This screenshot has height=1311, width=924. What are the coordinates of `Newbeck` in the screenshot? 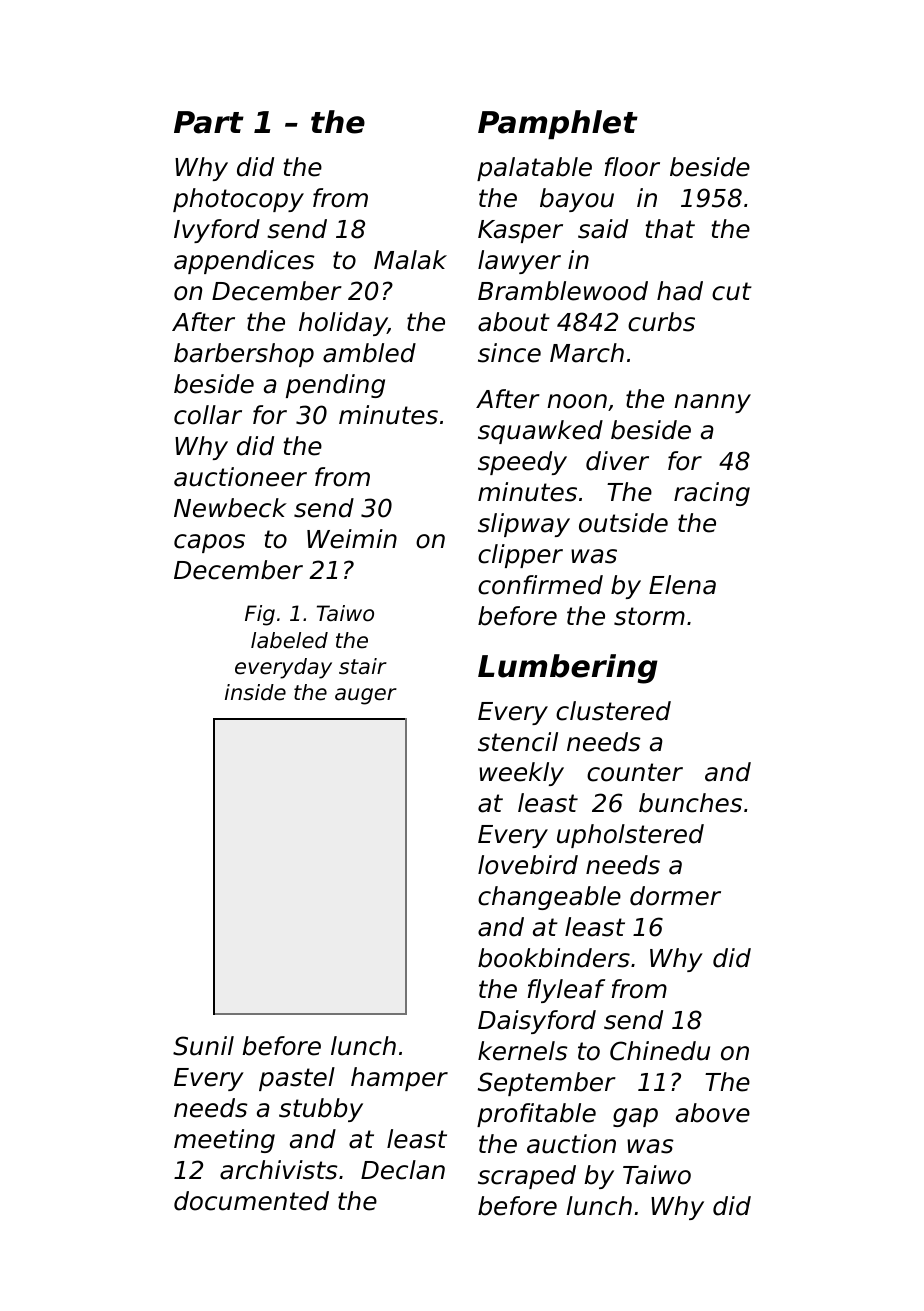 It's located at (230, 508).
